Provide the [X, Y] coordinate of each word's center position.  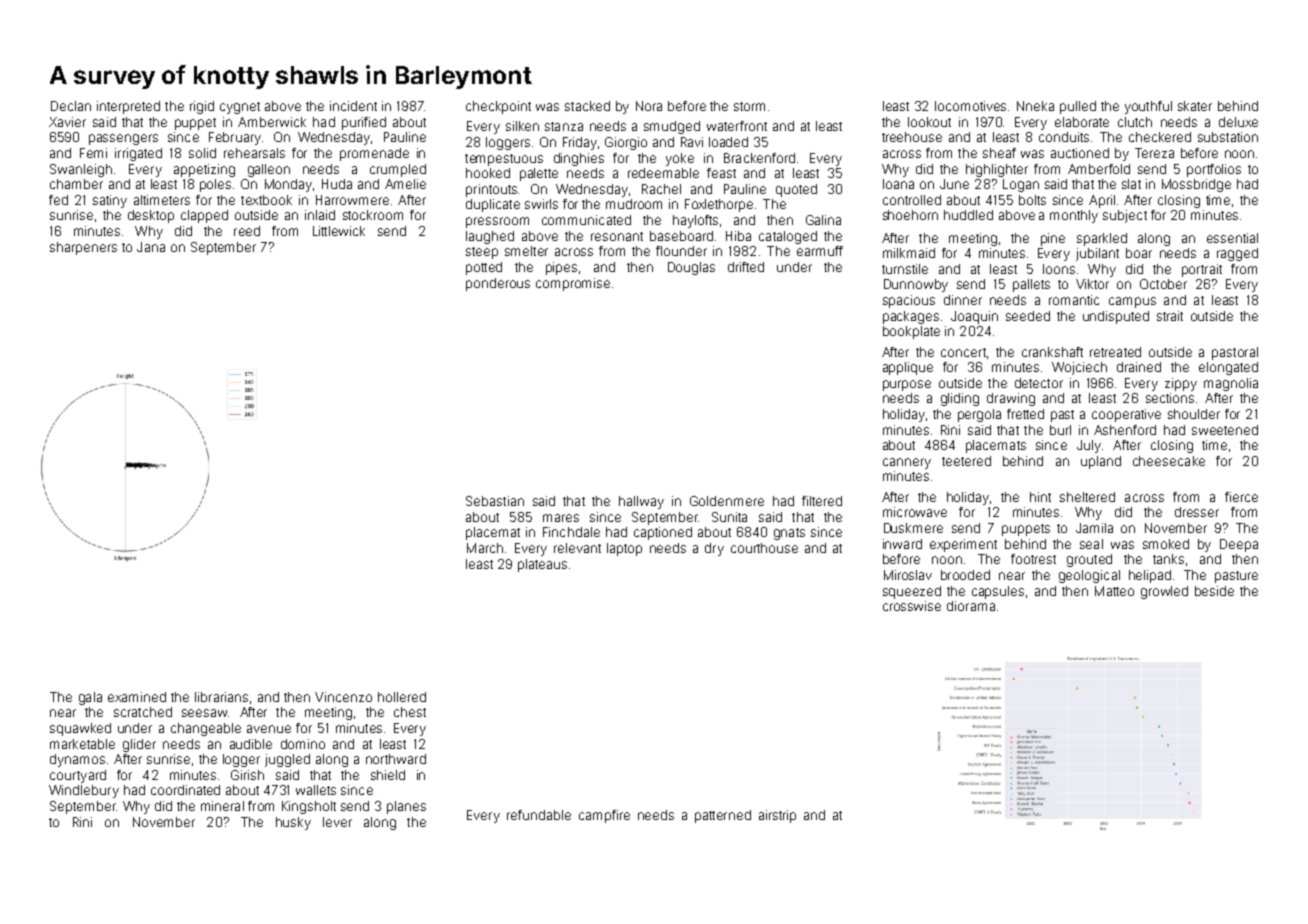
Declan [71, 106]
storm [749, 106]
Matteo [1114, 591]
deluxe [1238, 122]
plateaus [542, 565]
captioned [663, 533]
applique [908, 368]
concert [963, 352]
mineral [222, 806]
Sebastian [495, 501]
